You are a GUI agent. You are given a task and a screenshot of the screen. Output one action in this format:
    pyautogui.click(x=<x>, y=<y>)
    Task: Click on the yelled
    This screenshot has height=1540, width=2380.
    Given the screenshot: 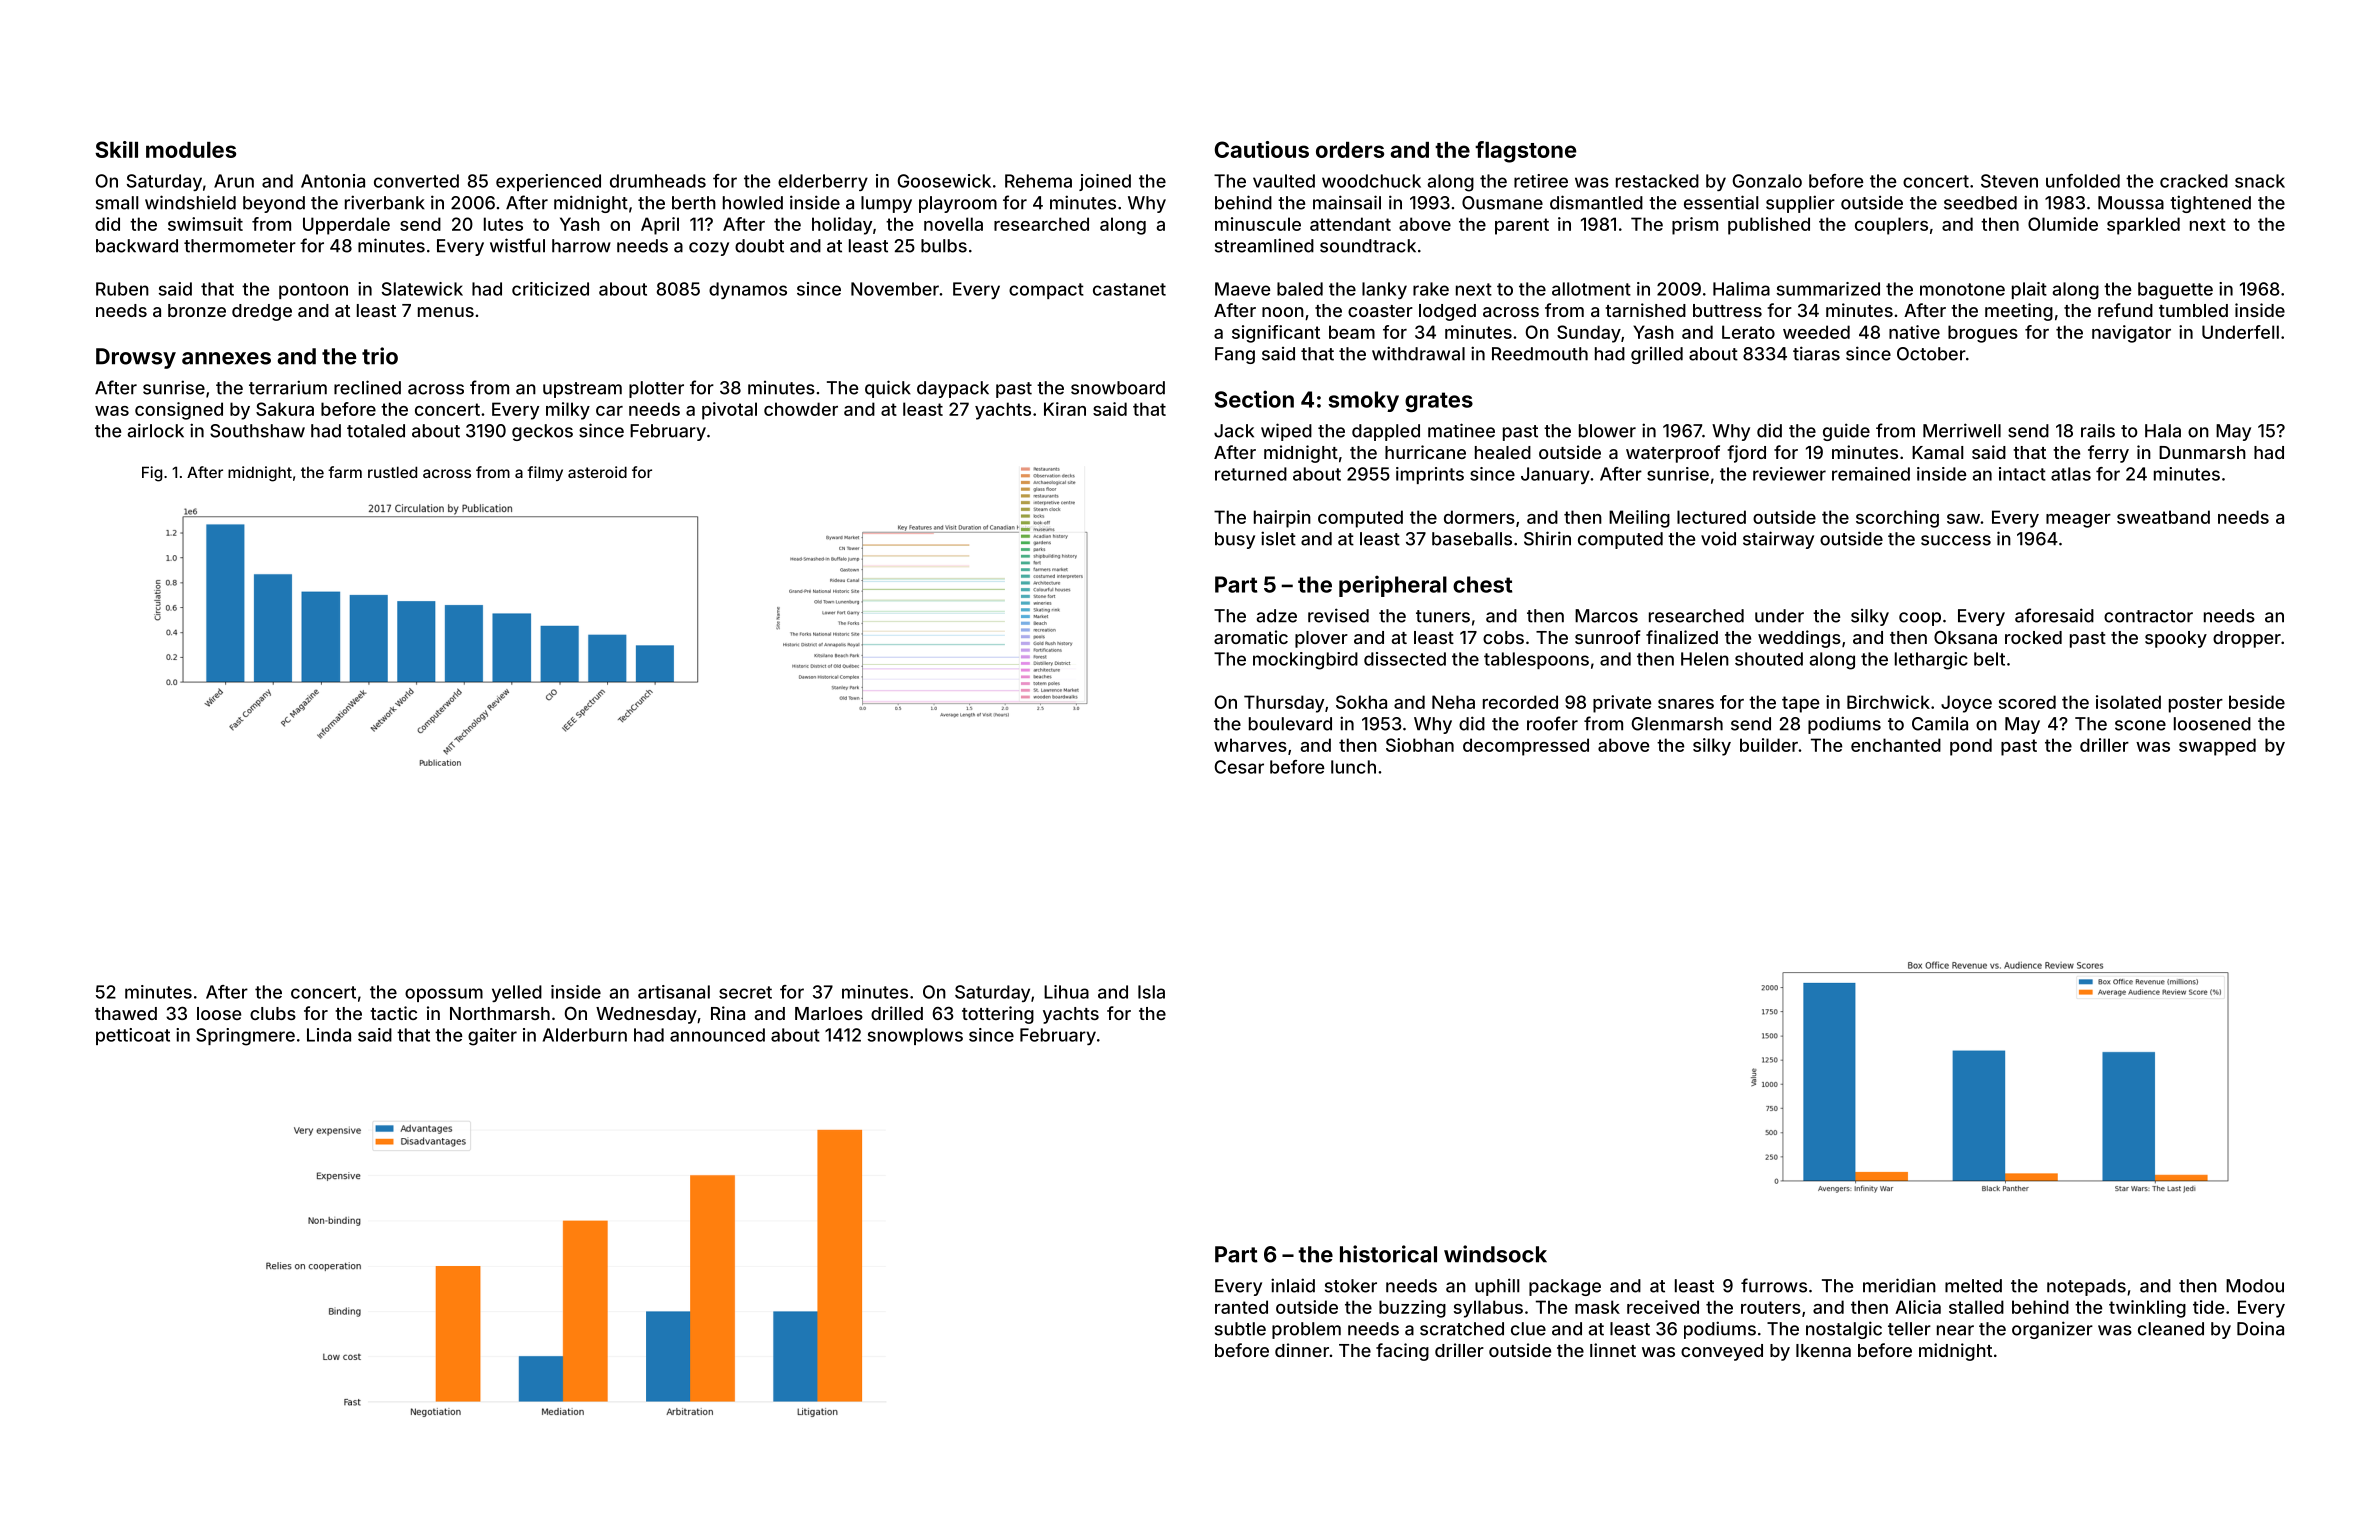 What is the action you would take?
    pyautogui.click(x=517, y=993)
